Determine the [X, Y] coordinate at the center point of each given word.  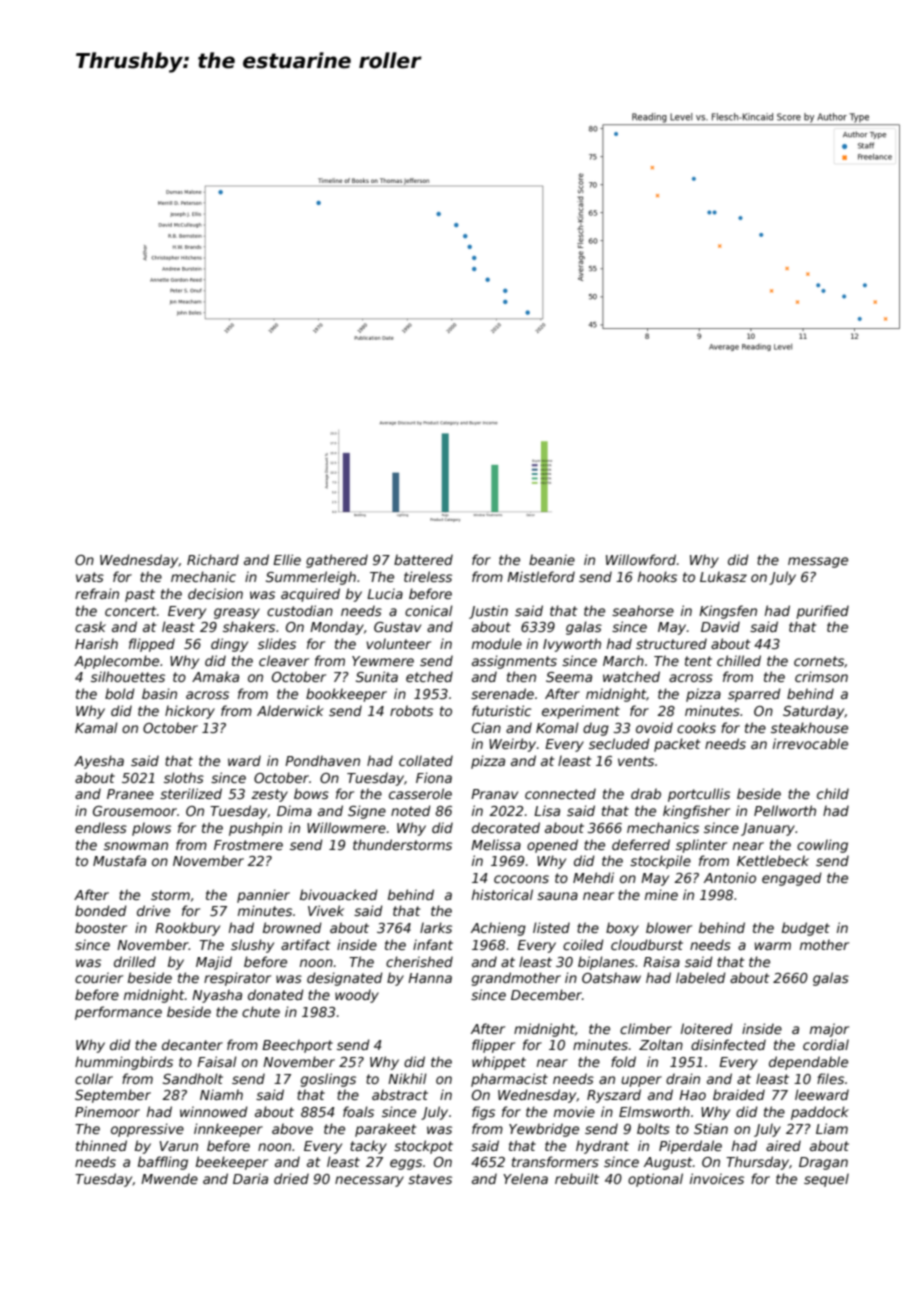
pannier [263, 896]
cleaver [284, 660]
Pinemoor [107, 1111]
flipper [493, 1046]
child [833, 793]
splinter [701, 846]
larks [436, 927]
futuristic [501, 710]
